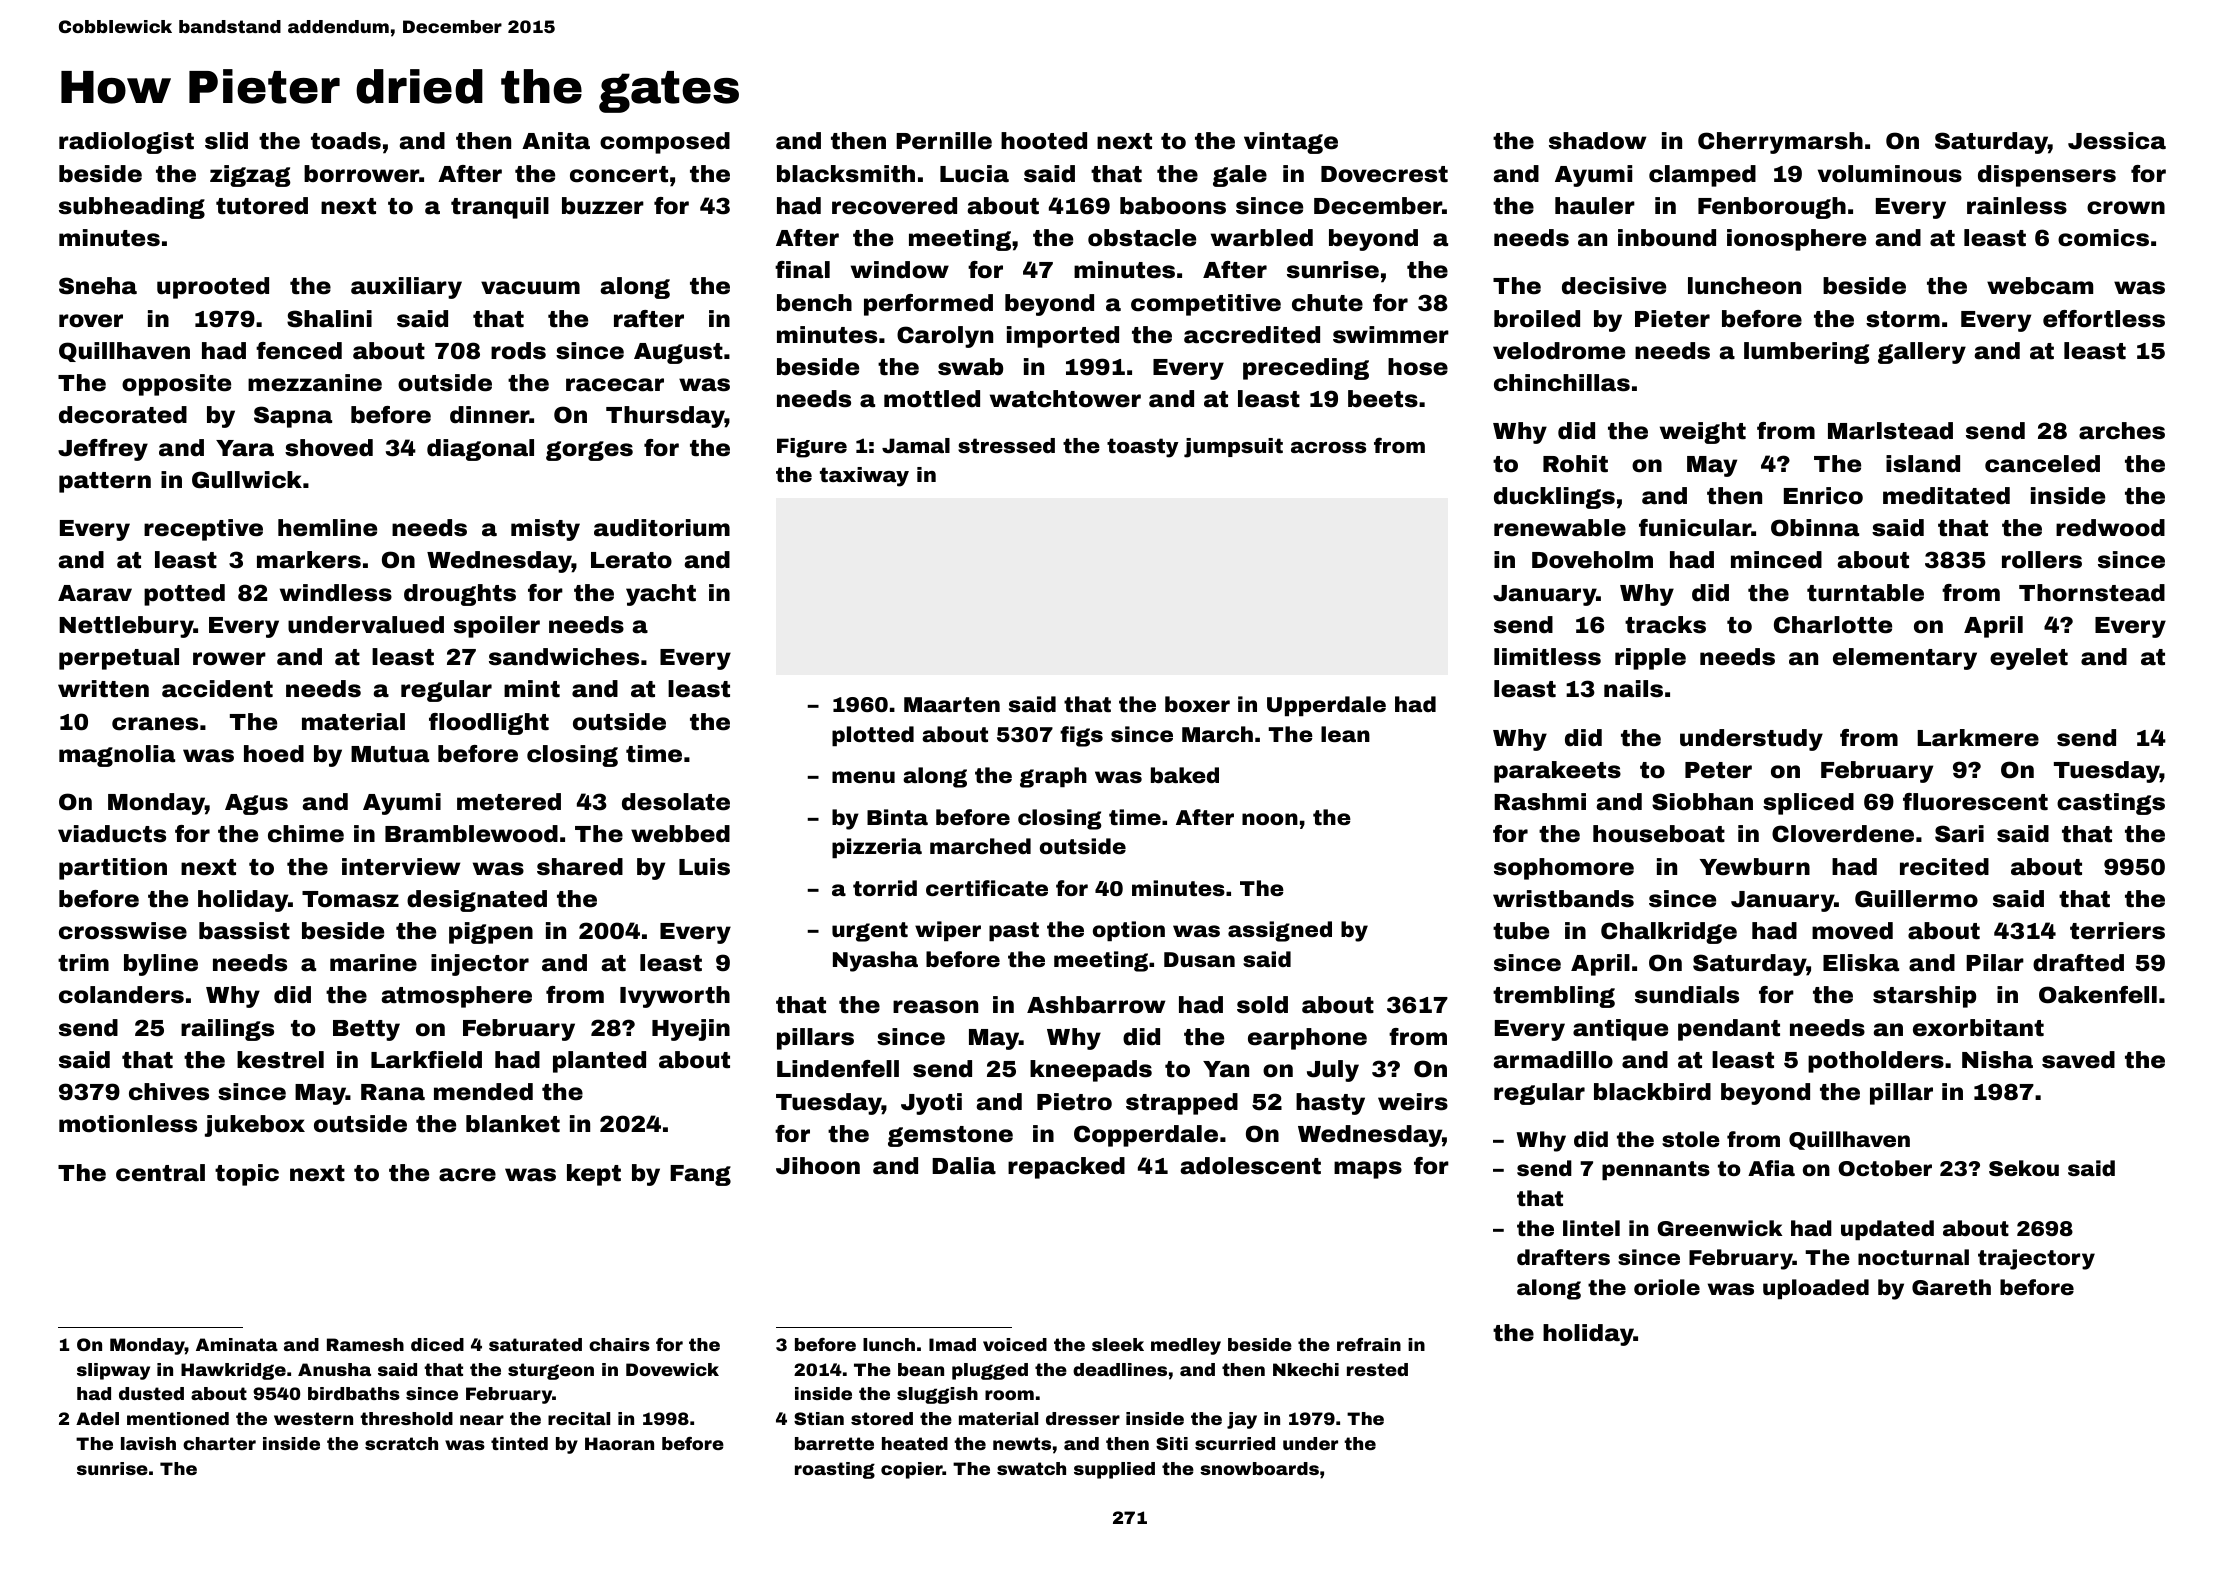  I want to click on supplied, so click(1114, 1470).
